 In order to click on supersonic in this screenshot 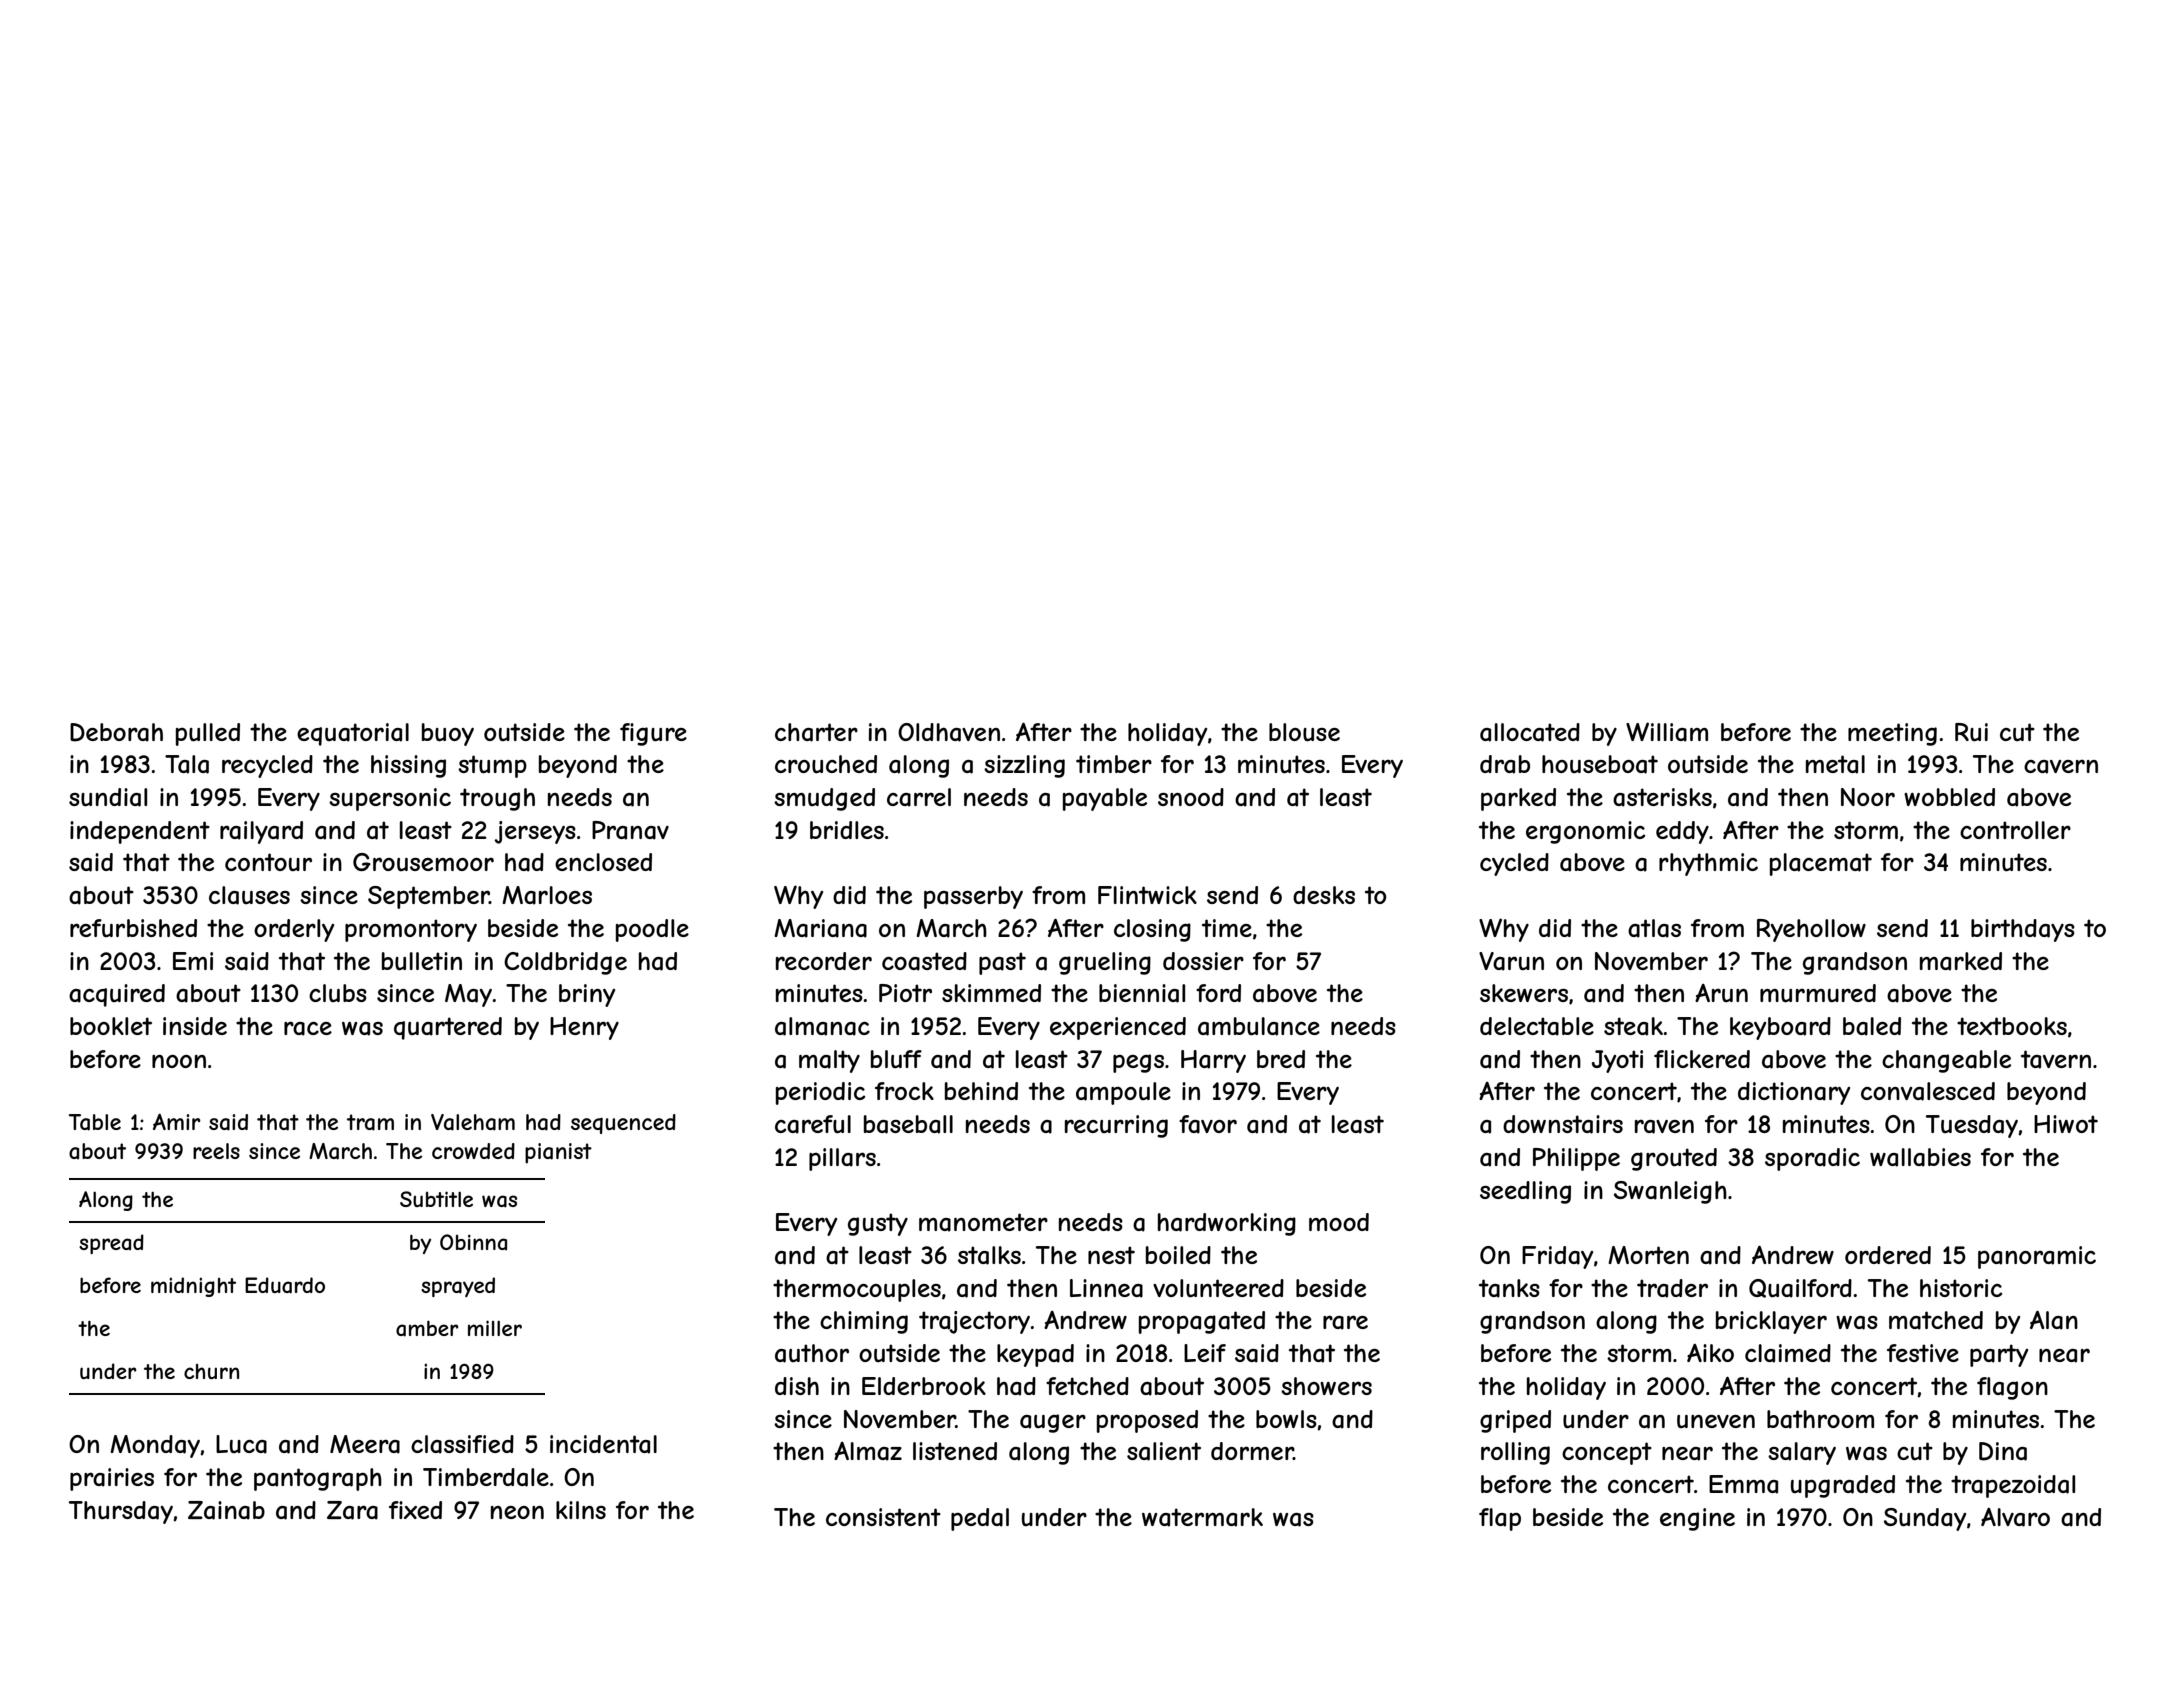, I will do `click(390, 799)`.
